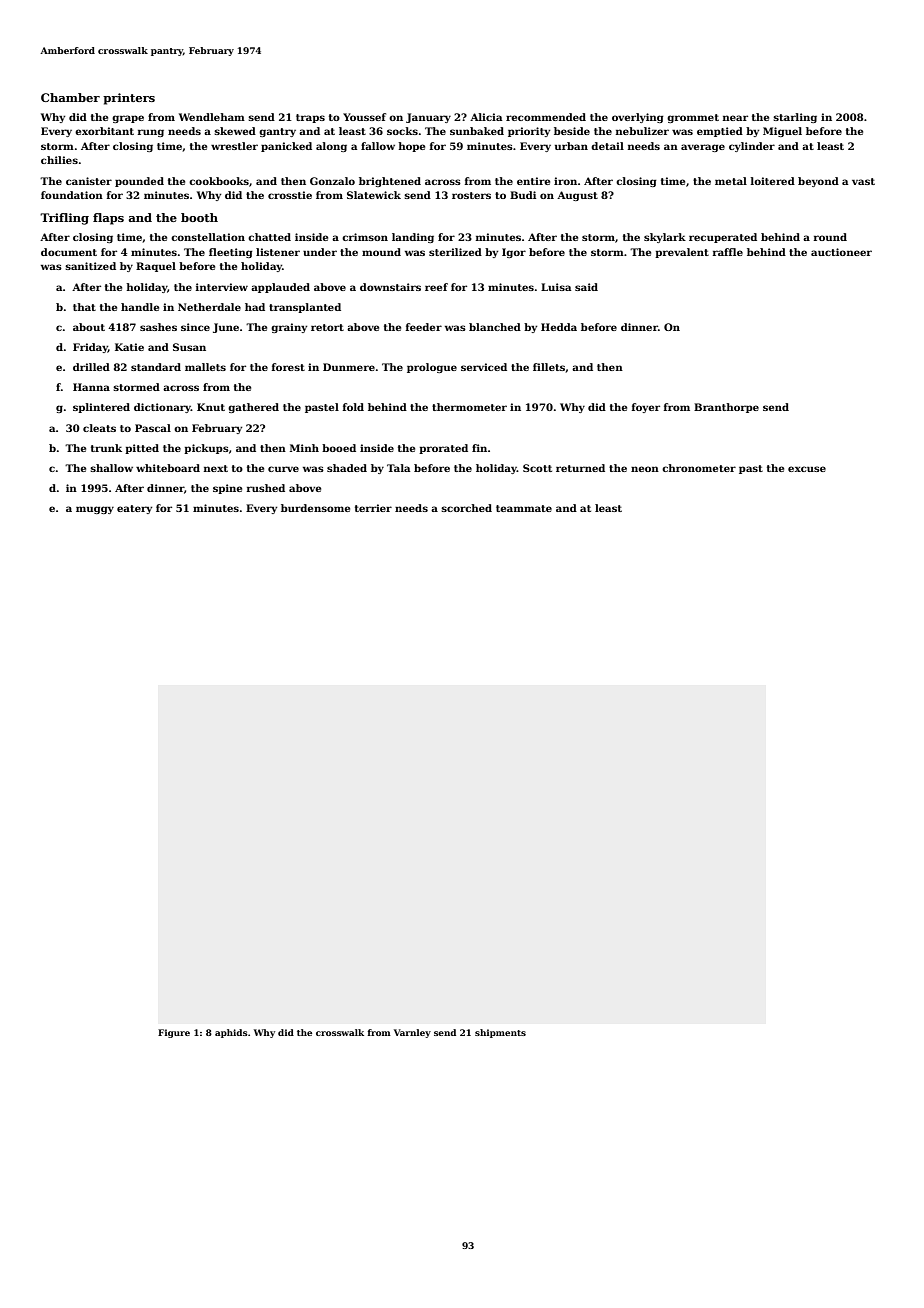  What do you see at coordinates (500, 1033) in the screenshot?
I see `shipments` at bounding box center [500, 1033].
